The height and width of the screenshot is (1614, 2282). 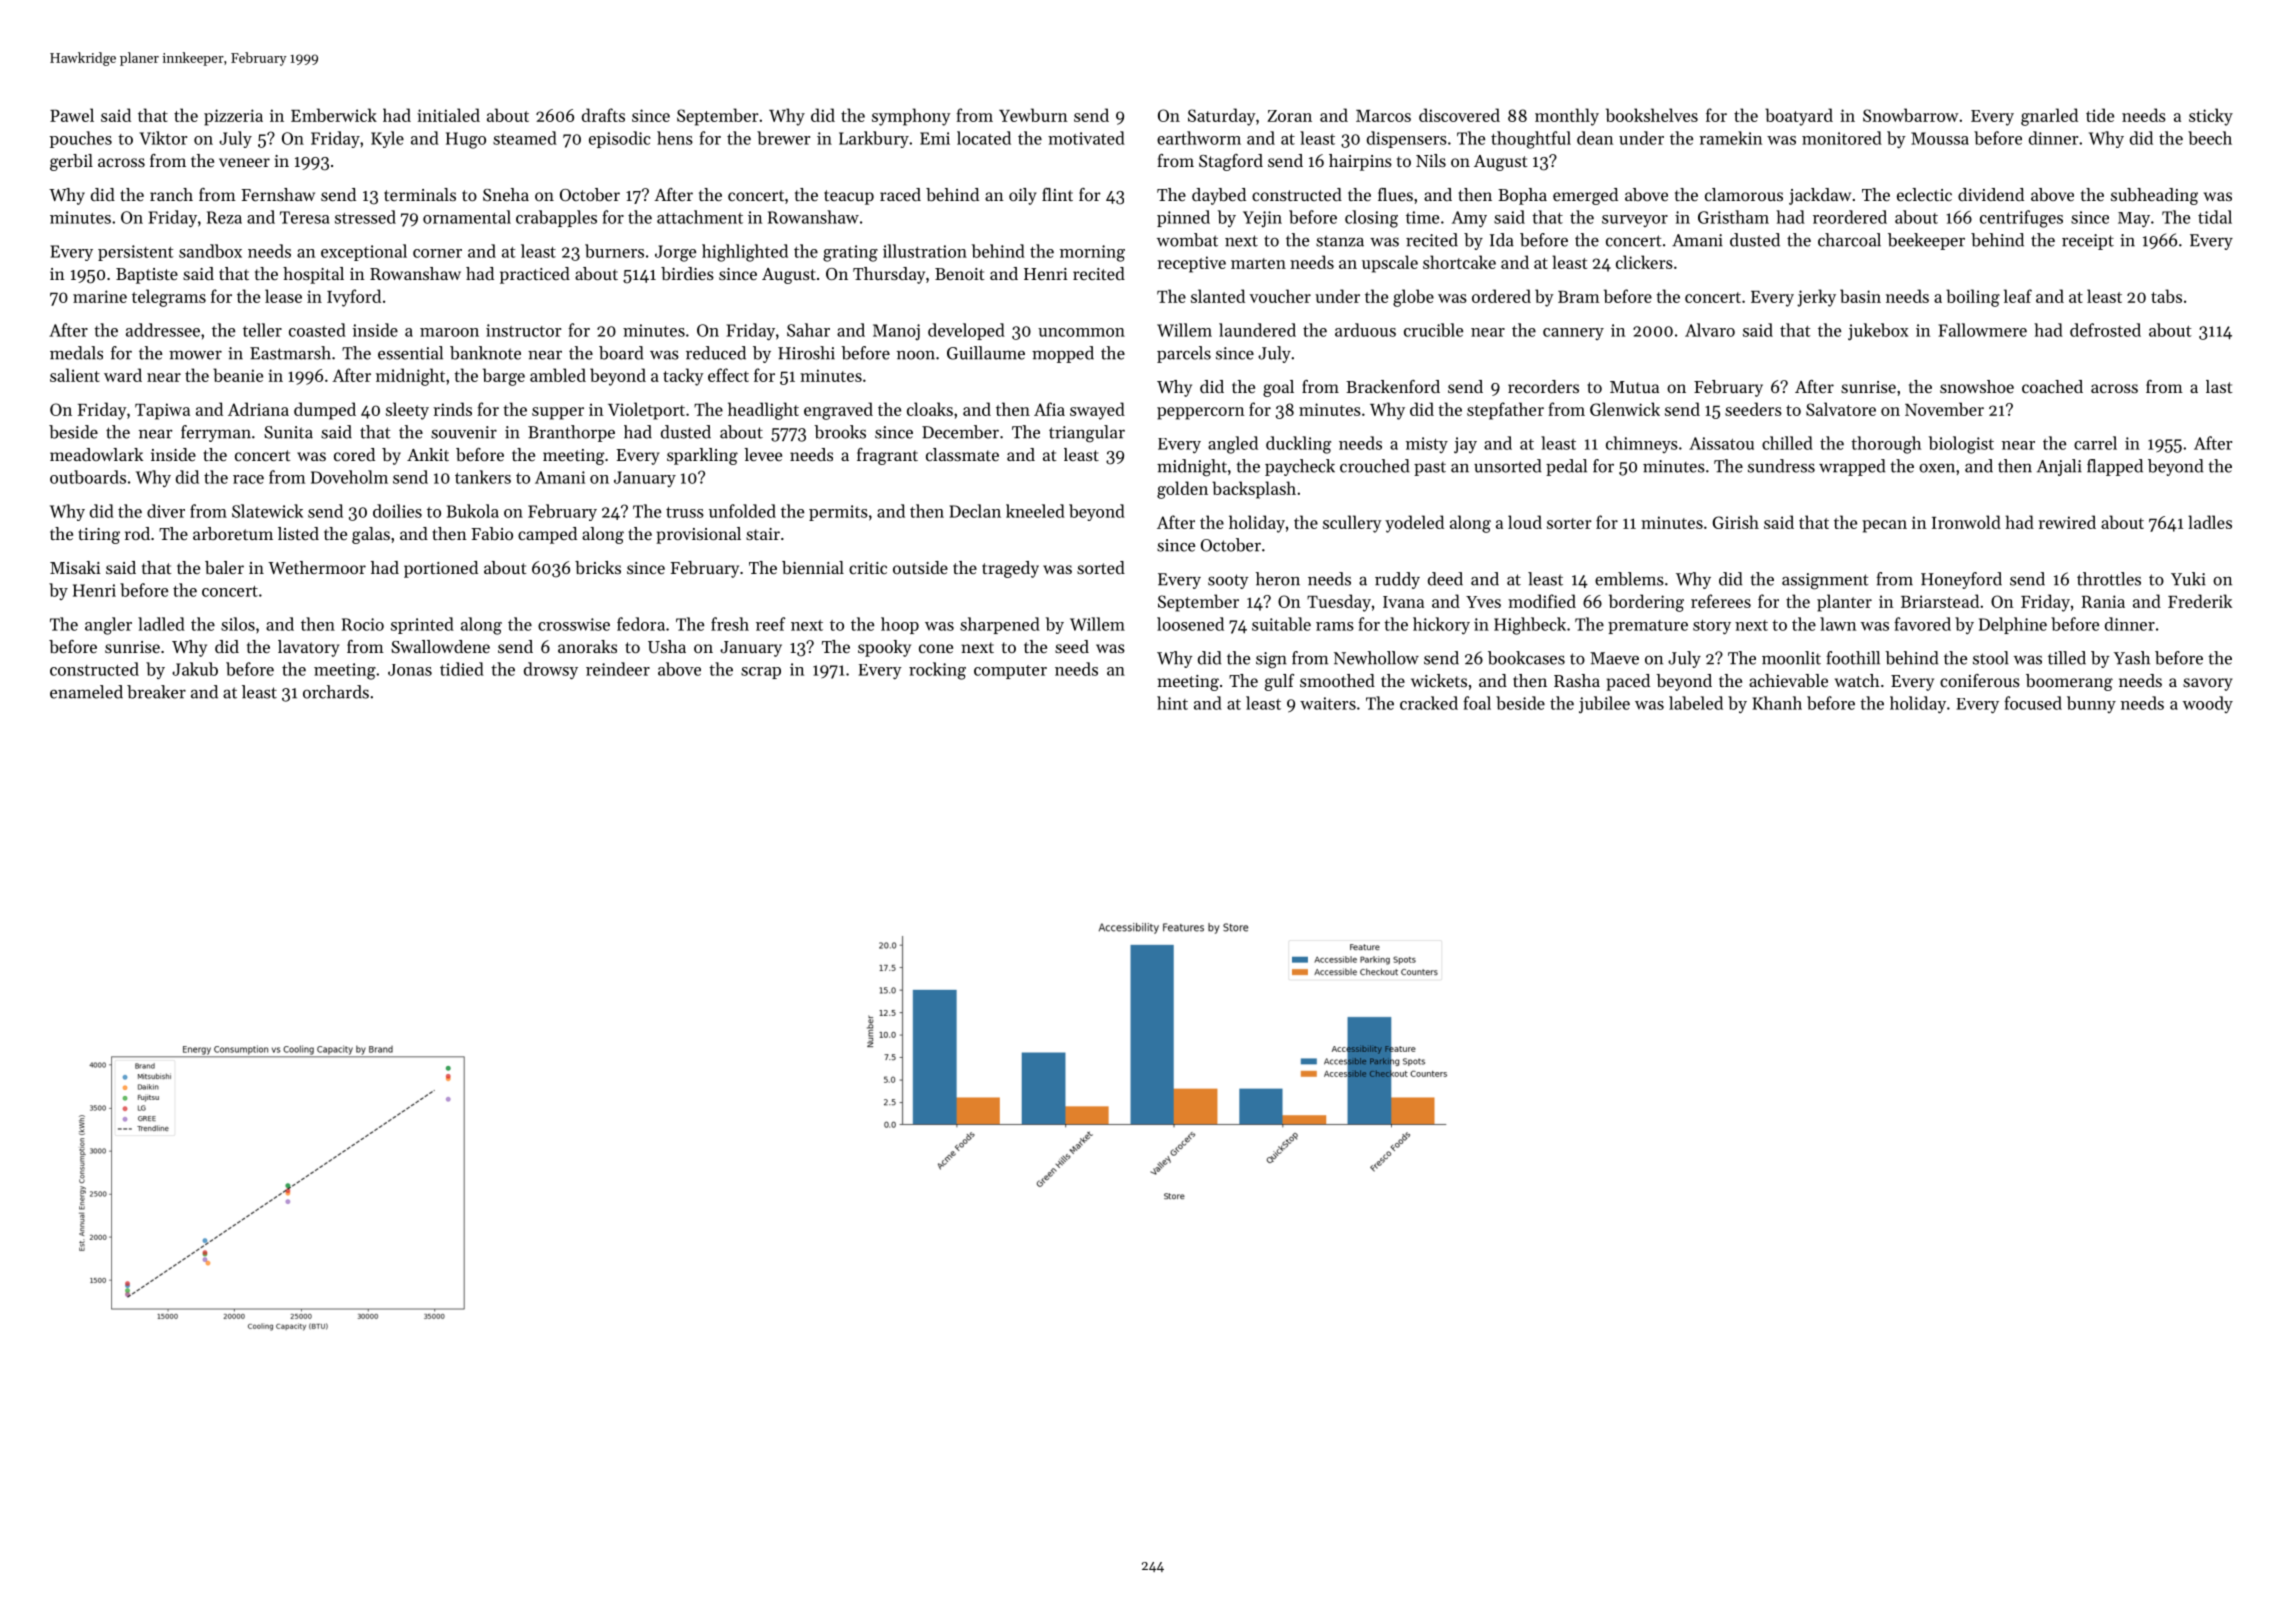 What do you see at coordinates (123, 375) in the screenshot?
I see `ward` at bounding box center [123, 375].
